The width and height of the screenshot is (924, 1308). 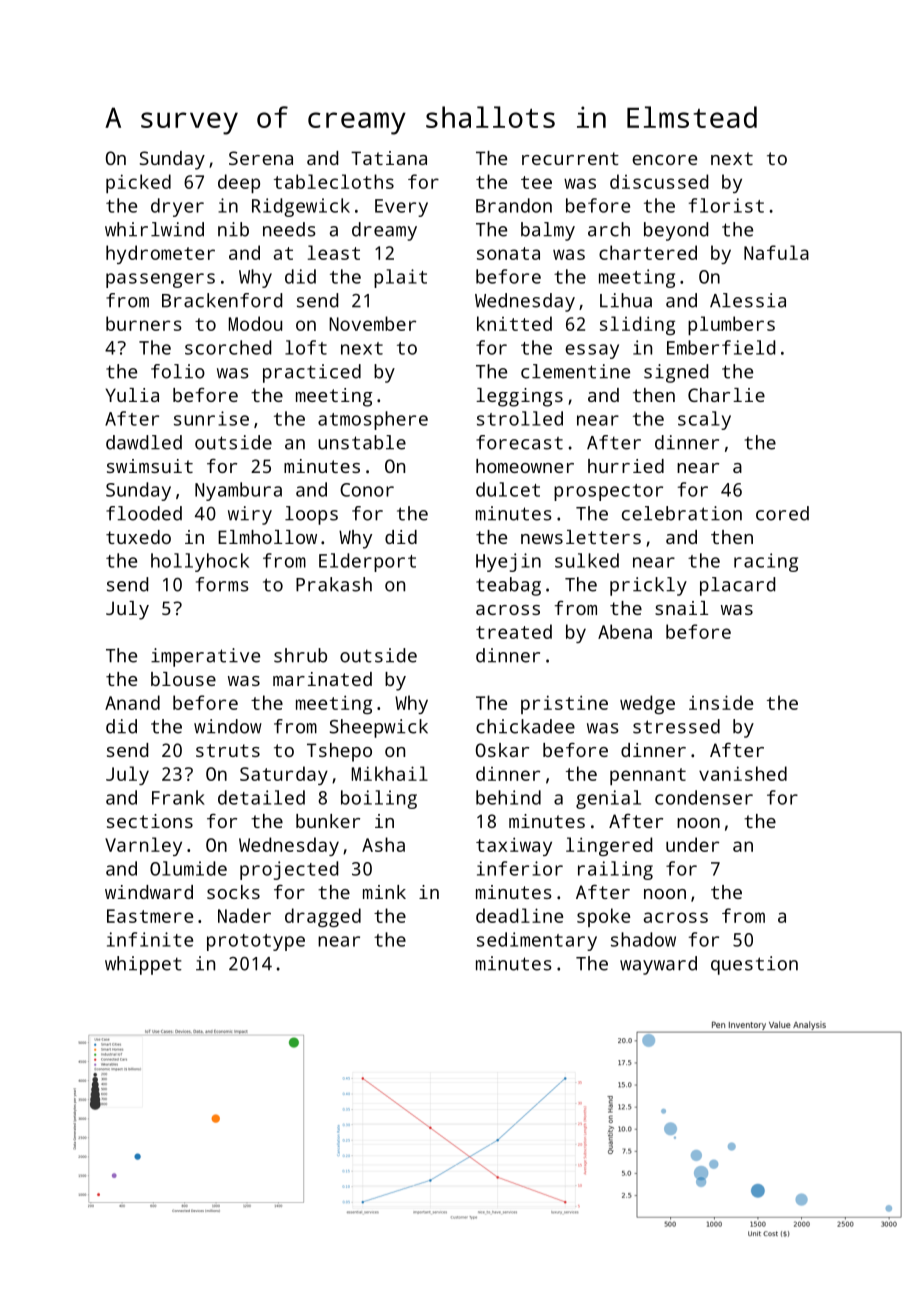 I want to click on leggings, so click(x=519, y=397).
